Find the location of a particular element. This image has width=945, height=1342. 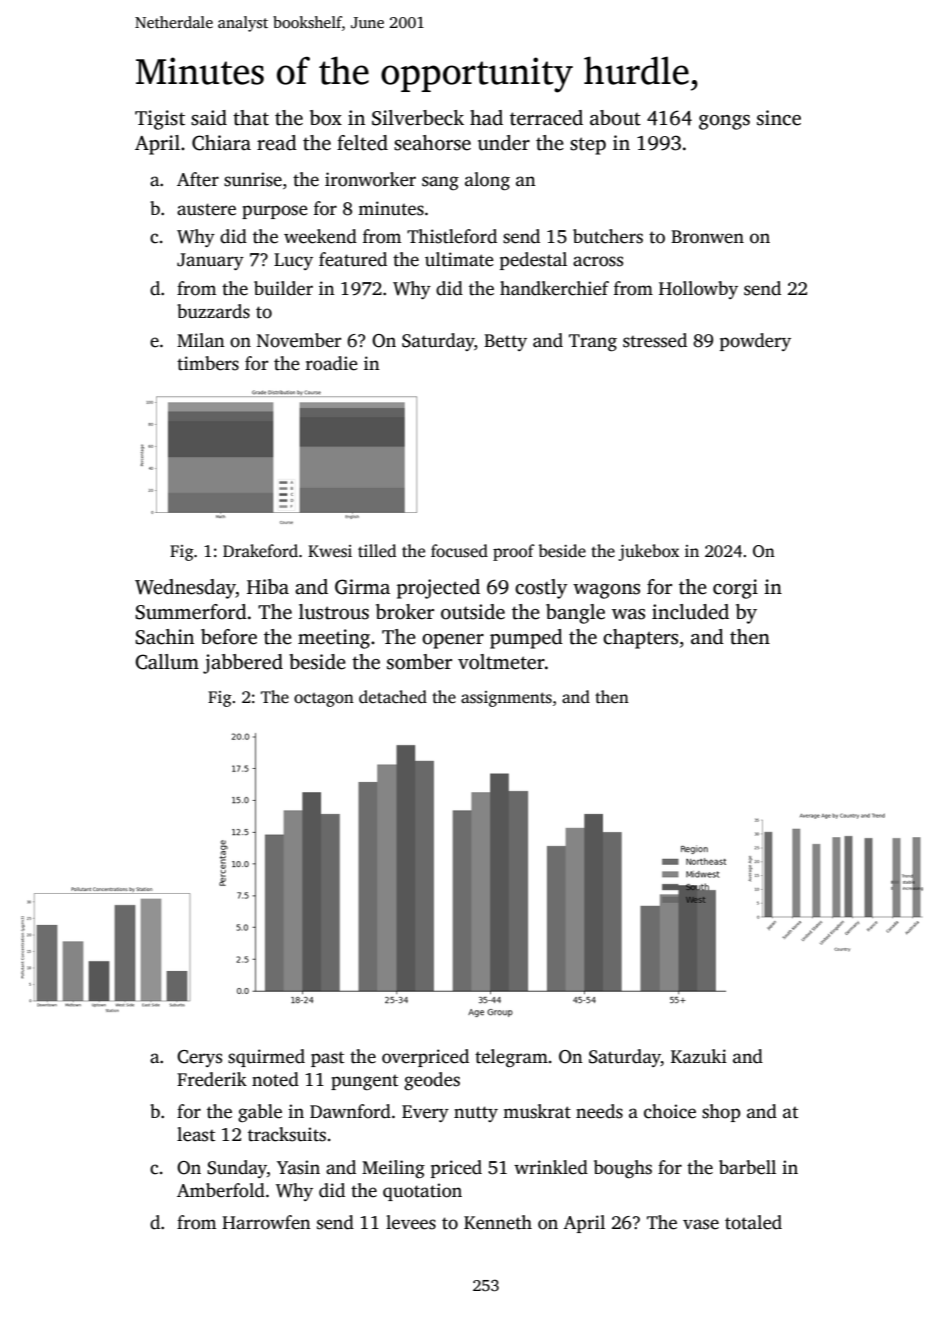

stressed is located at coordinates (655, 340).
